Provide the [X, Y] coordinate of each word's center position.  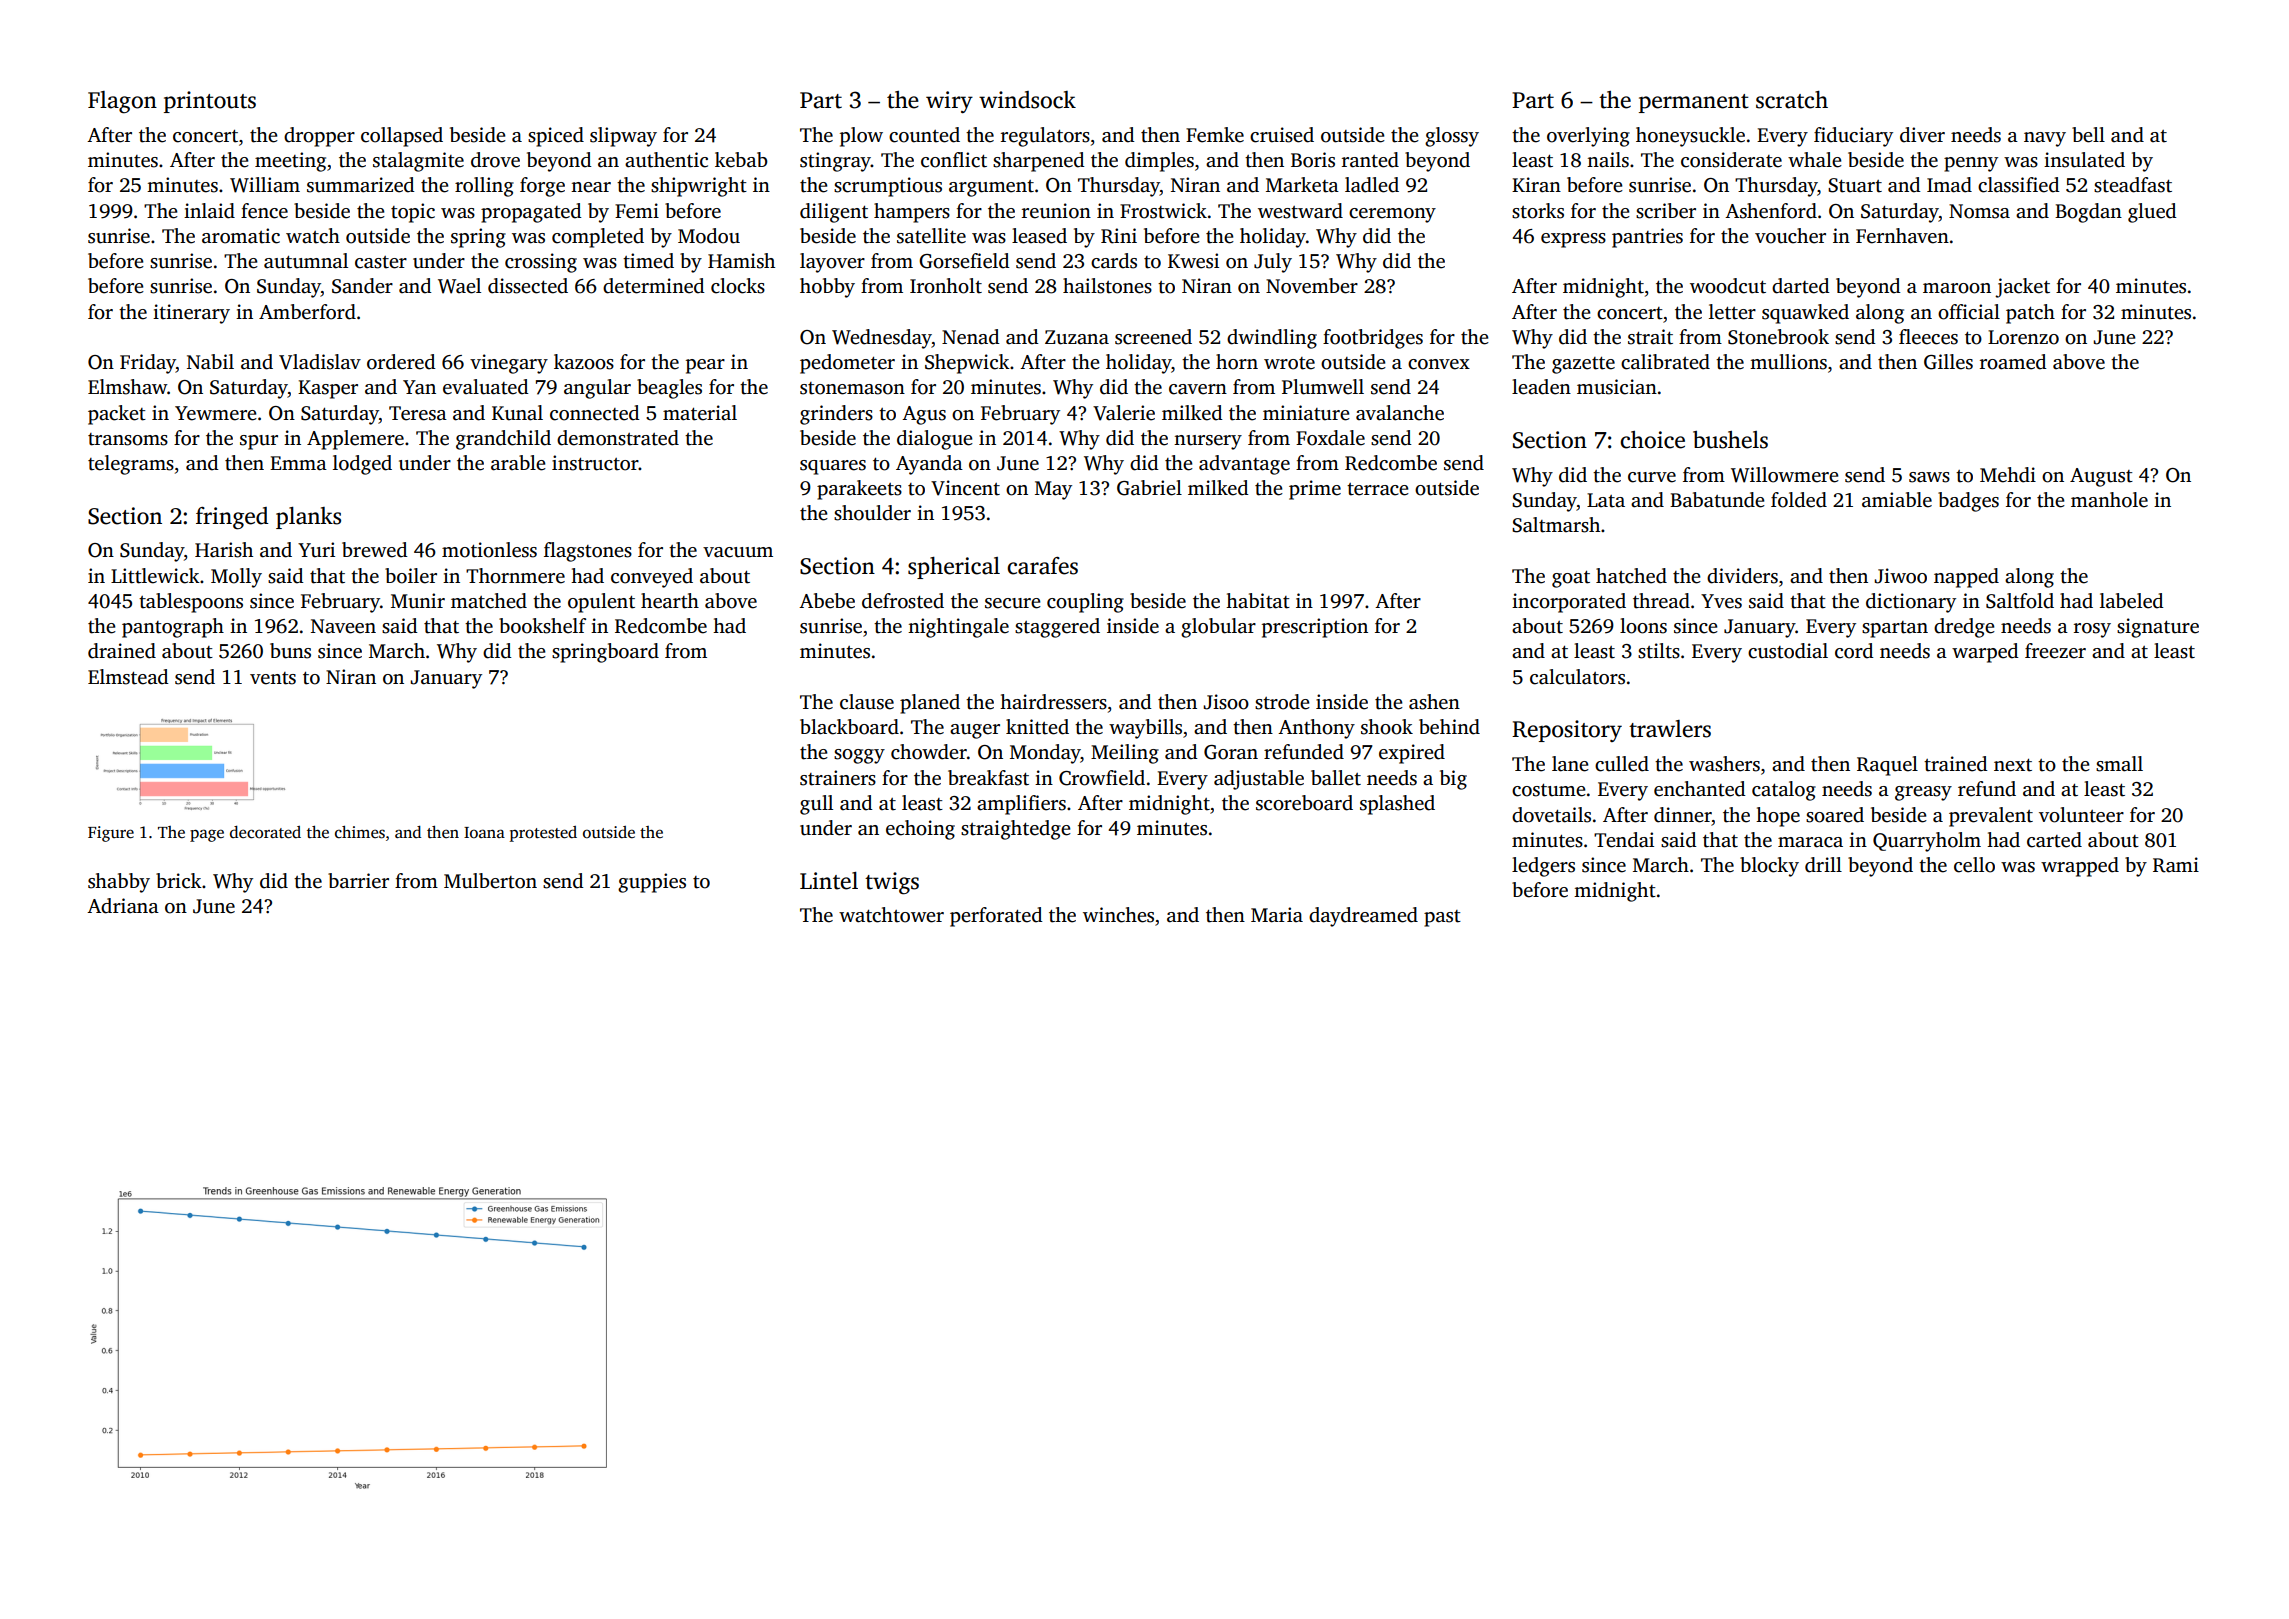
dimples [1159, 162]
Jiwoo [1900, 576]
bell [2088, 135]
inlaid [209, 211]
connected [595, 413]
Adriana [123, 906]
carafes [1042, 566]
